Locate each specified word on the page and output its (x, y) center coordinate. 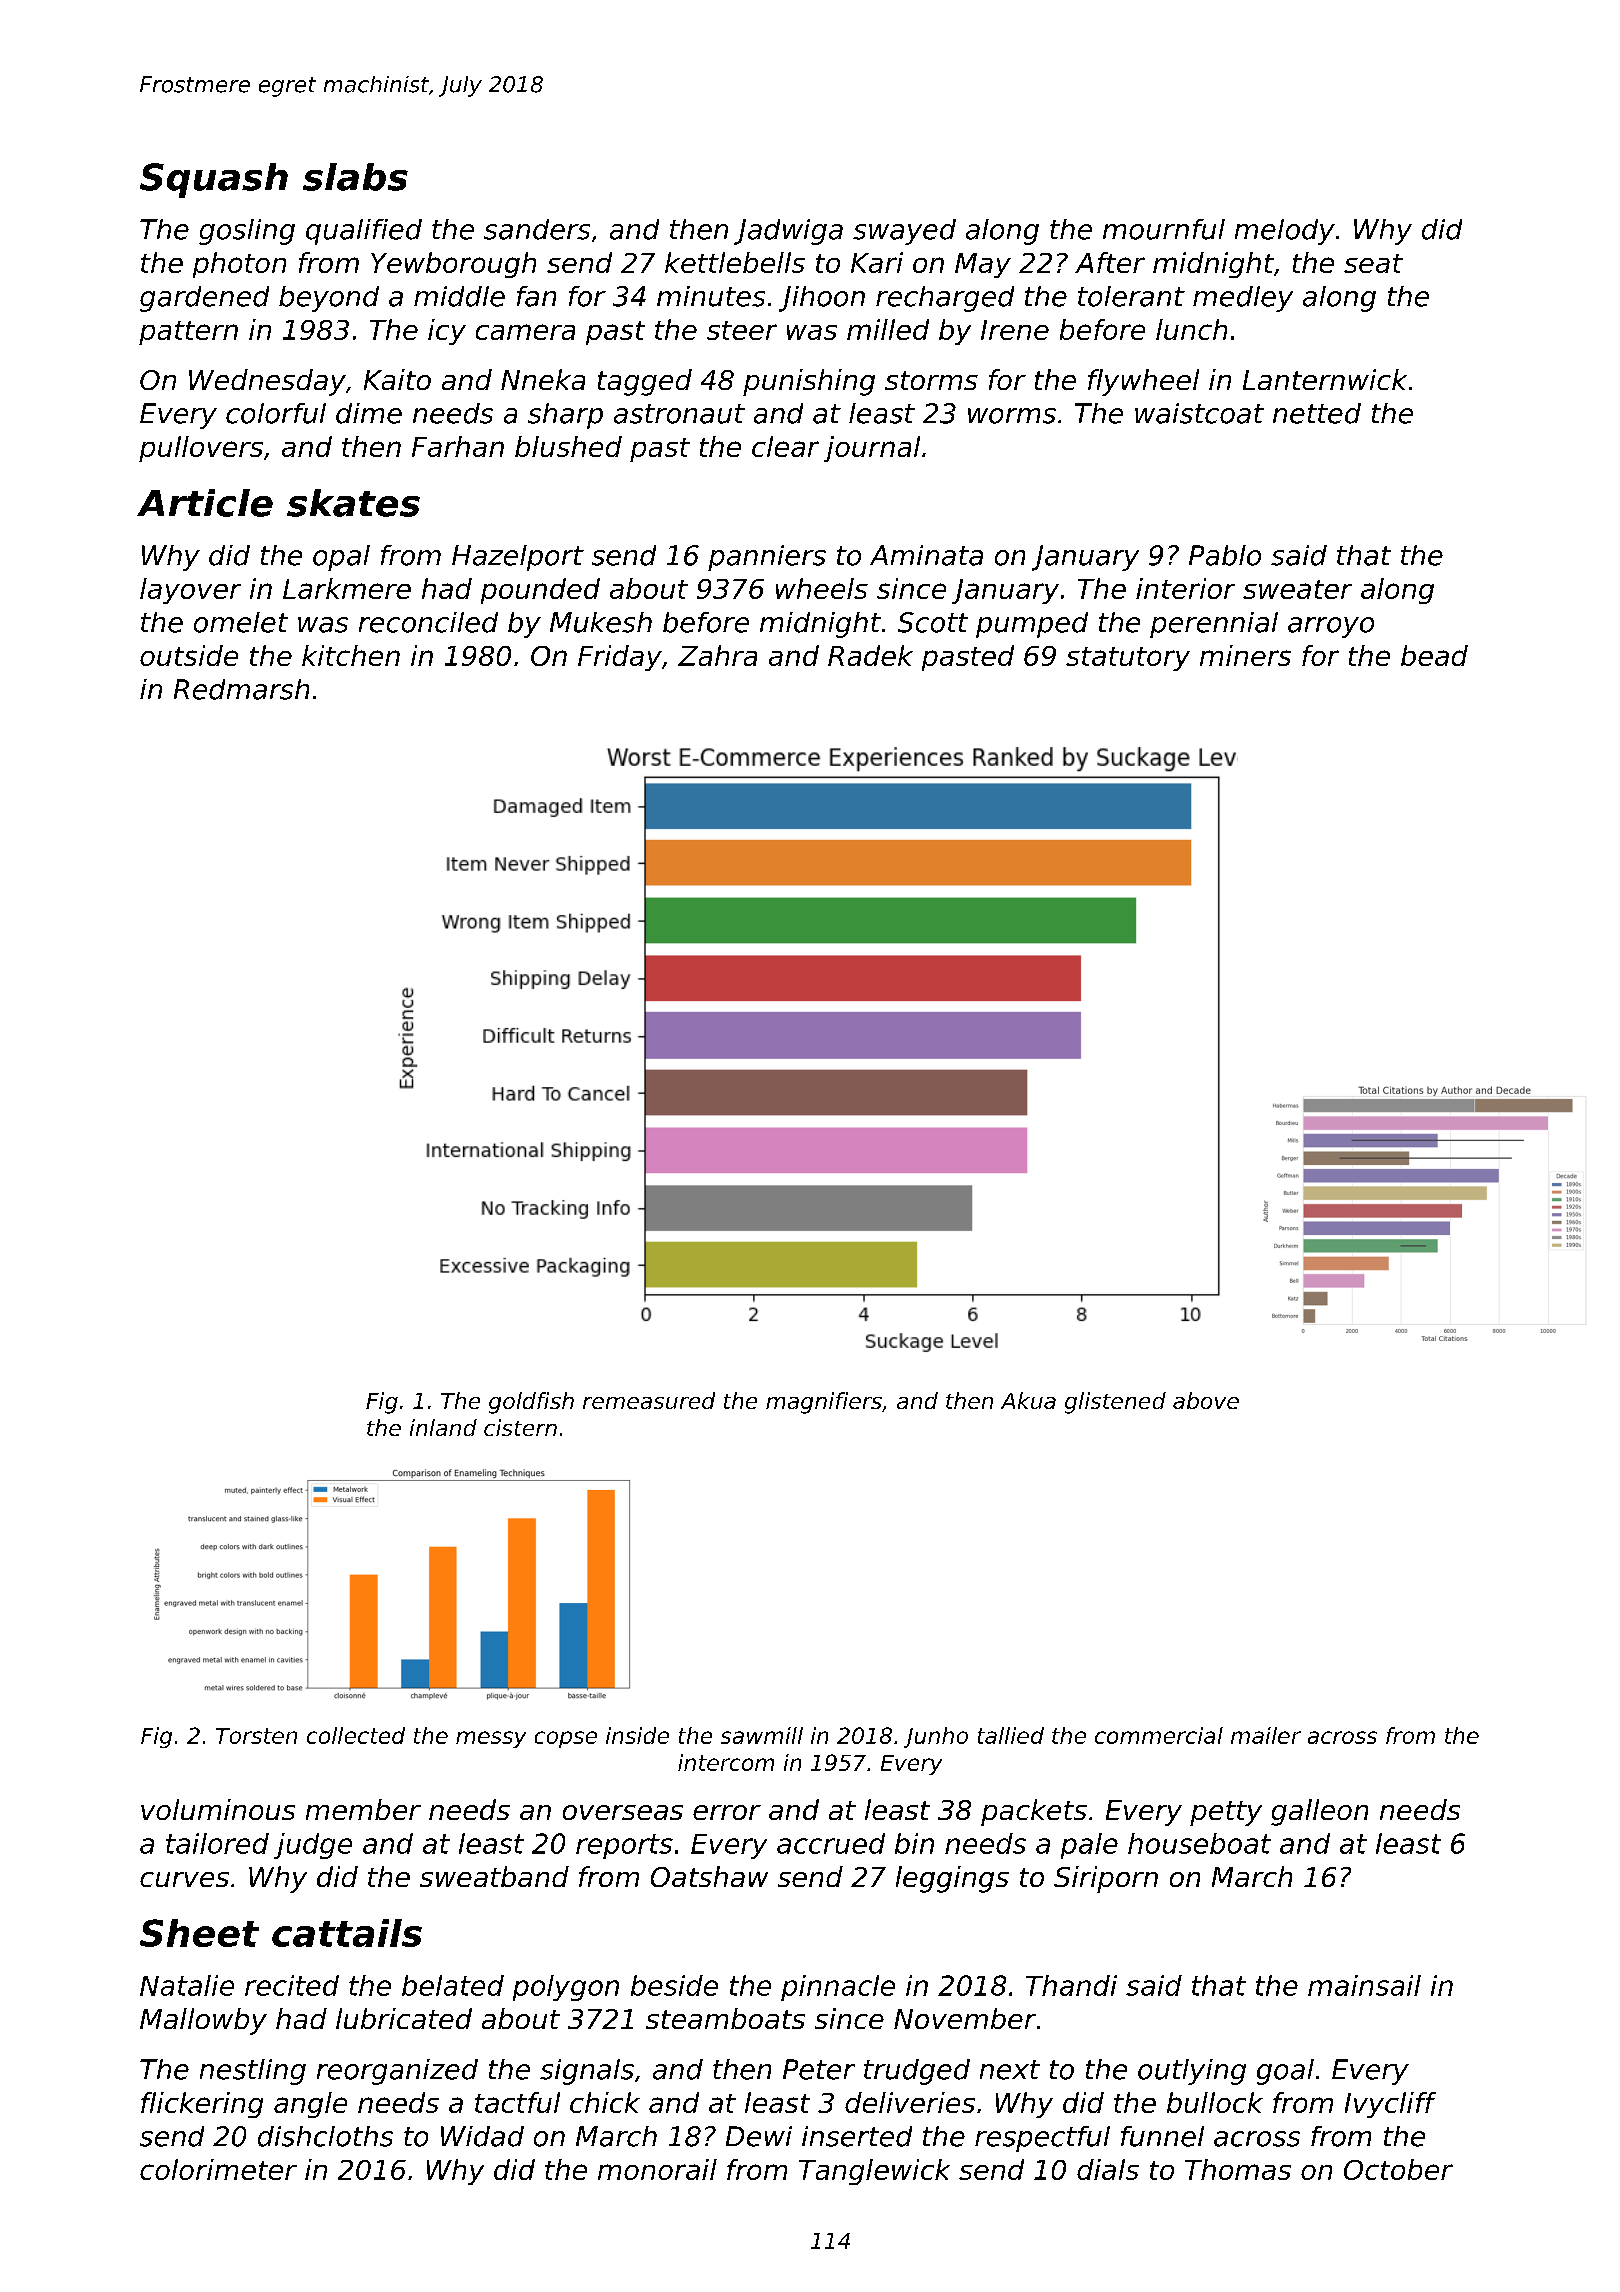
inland (443, 1427)
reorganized (397, 2072)
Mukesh (601, 622)
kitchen (351, 655)
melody (1285, 232)
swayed (904, 232)
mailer (1266, 1735)
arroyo (1331, 627)
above (1206, 1400)
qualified (364, 232)
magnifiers (824, 1403)
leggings (952, 1879)
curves (184, 1879)
